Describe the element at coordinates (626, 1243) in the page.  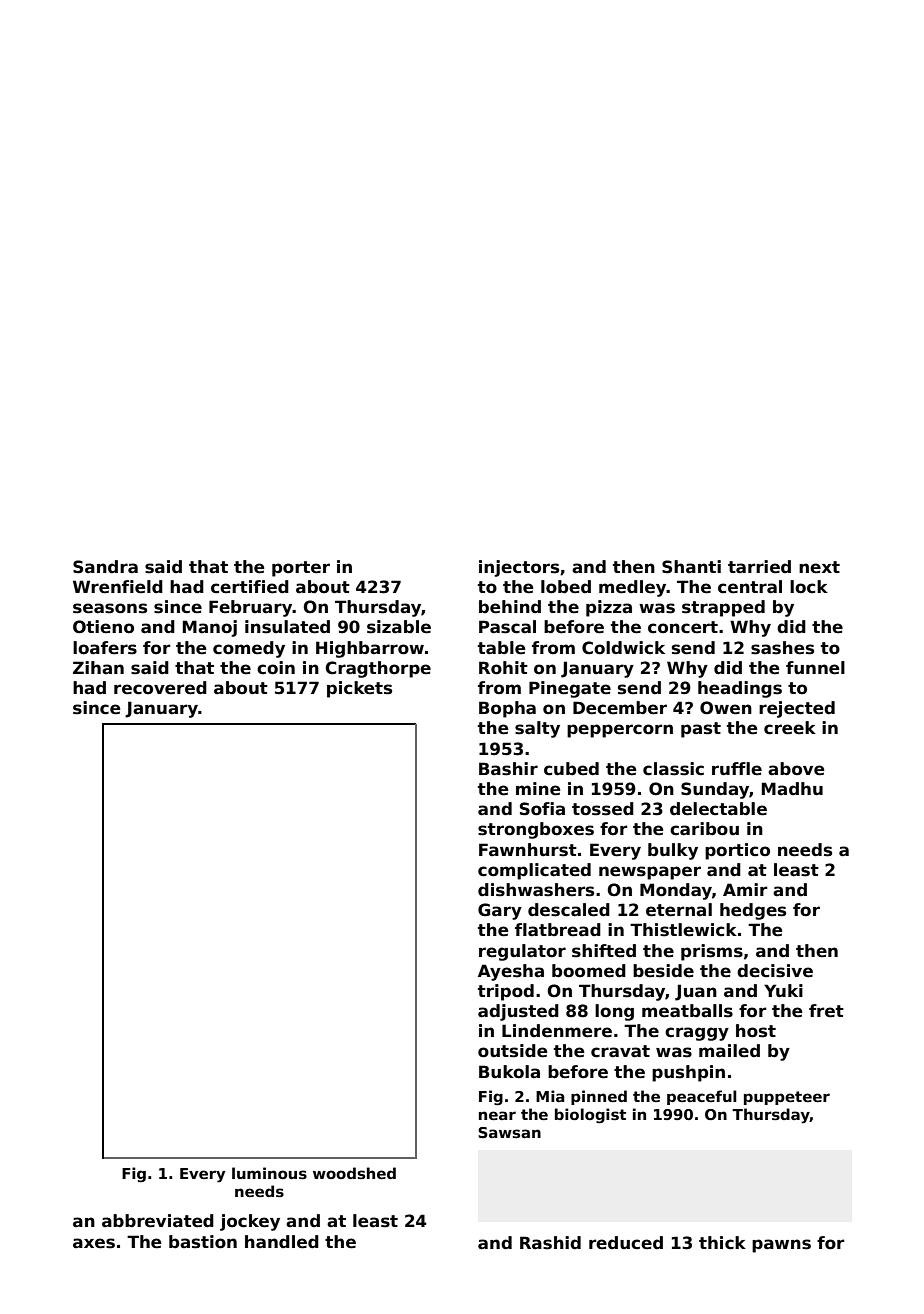
I see `reduced` at that location.
